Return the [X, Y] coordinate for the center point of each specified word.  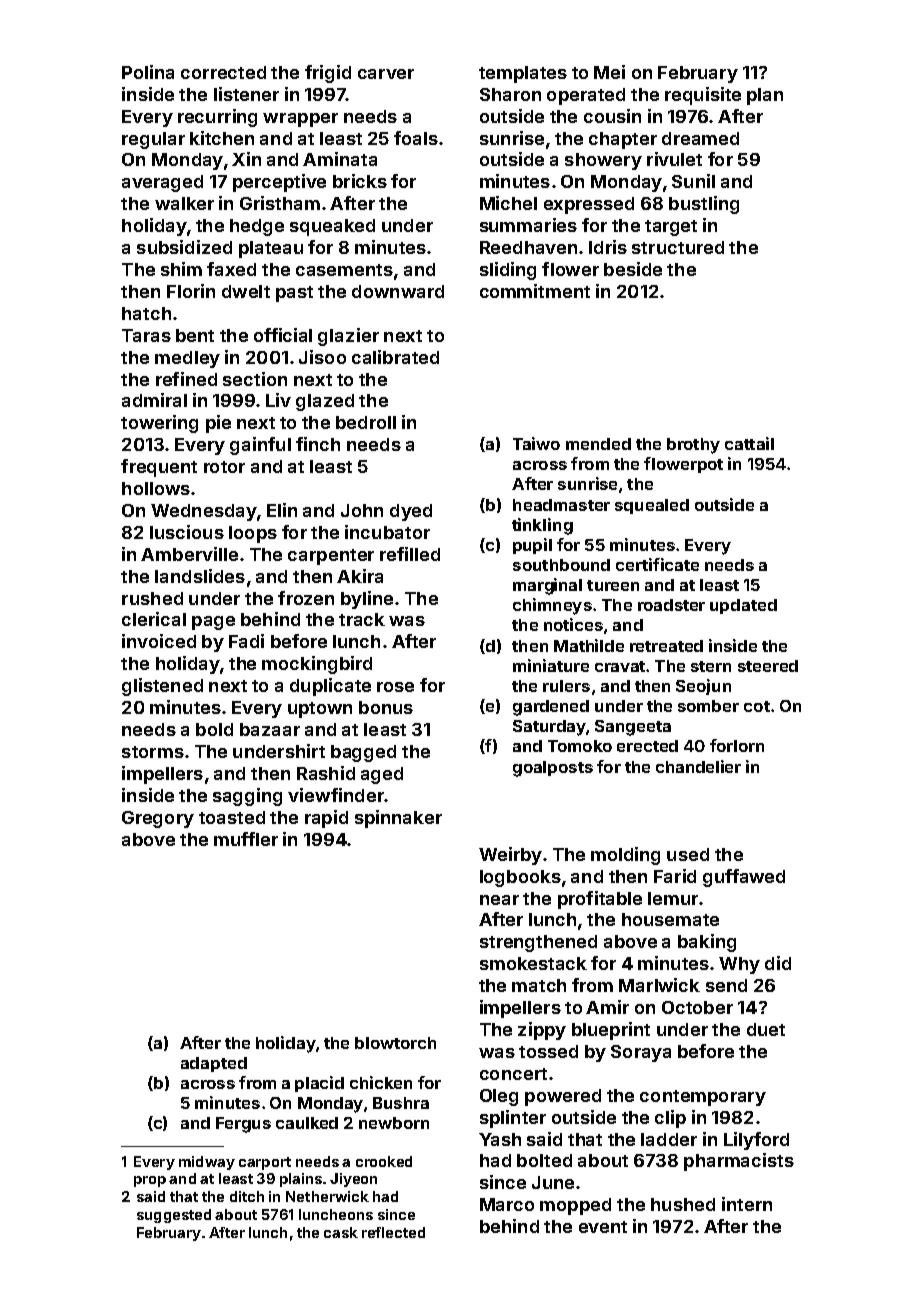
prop [150, 1181]
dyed [411, 512]
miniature [551, 665]
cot [757, 706]
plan [765, 96]
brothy [693, 446]
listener [246, 94]
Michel [508, 203]
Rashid [326, 773]
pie [218, 424]
